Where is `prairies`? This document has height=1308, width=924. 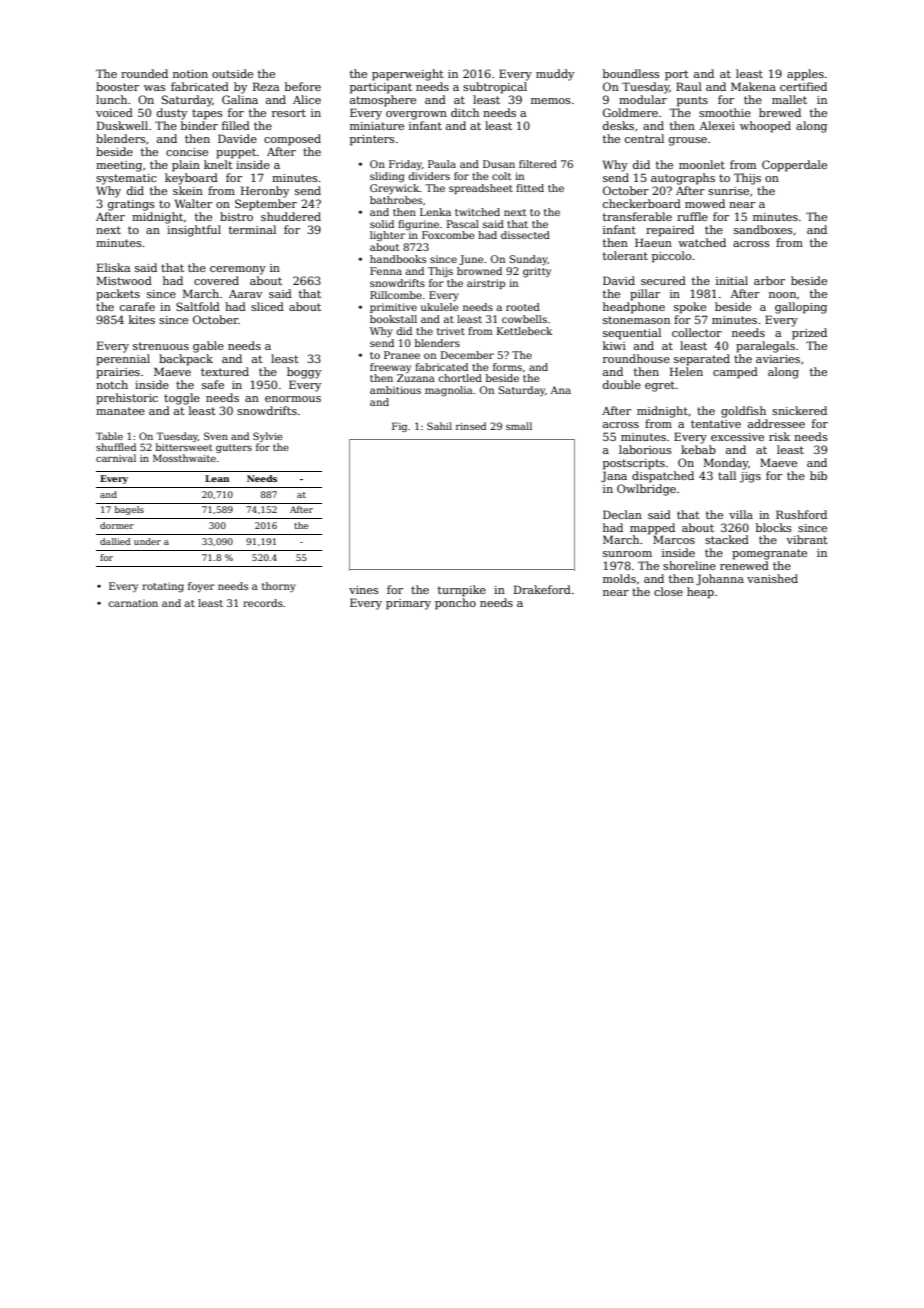
prairies is located at coordinates (118, 373).
